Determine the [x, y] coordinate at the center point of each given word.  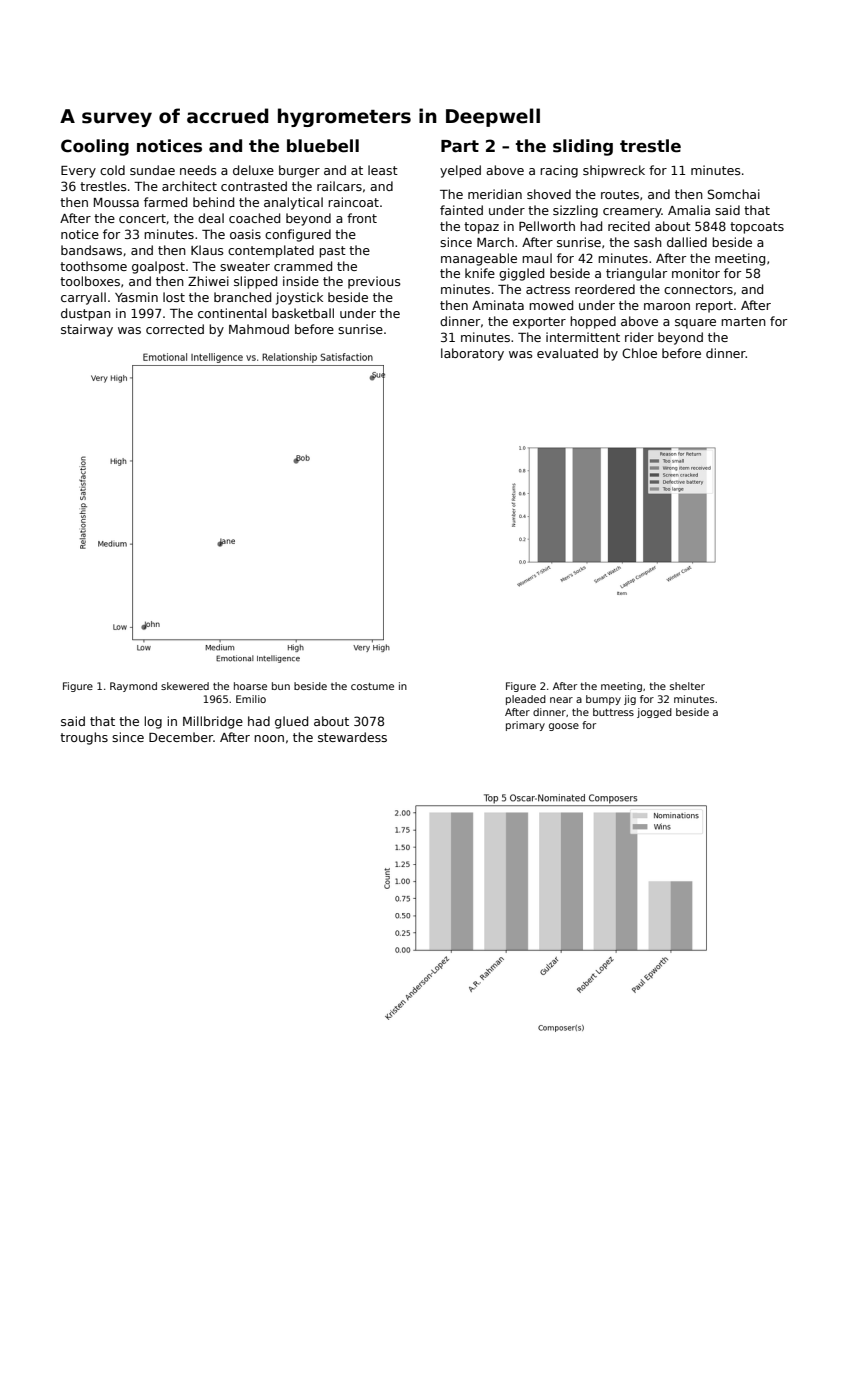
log [153, 722]
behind [213, 202]
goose [564, 727]
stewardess [352, 737]
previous [374, 282]
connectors [698, 289]
